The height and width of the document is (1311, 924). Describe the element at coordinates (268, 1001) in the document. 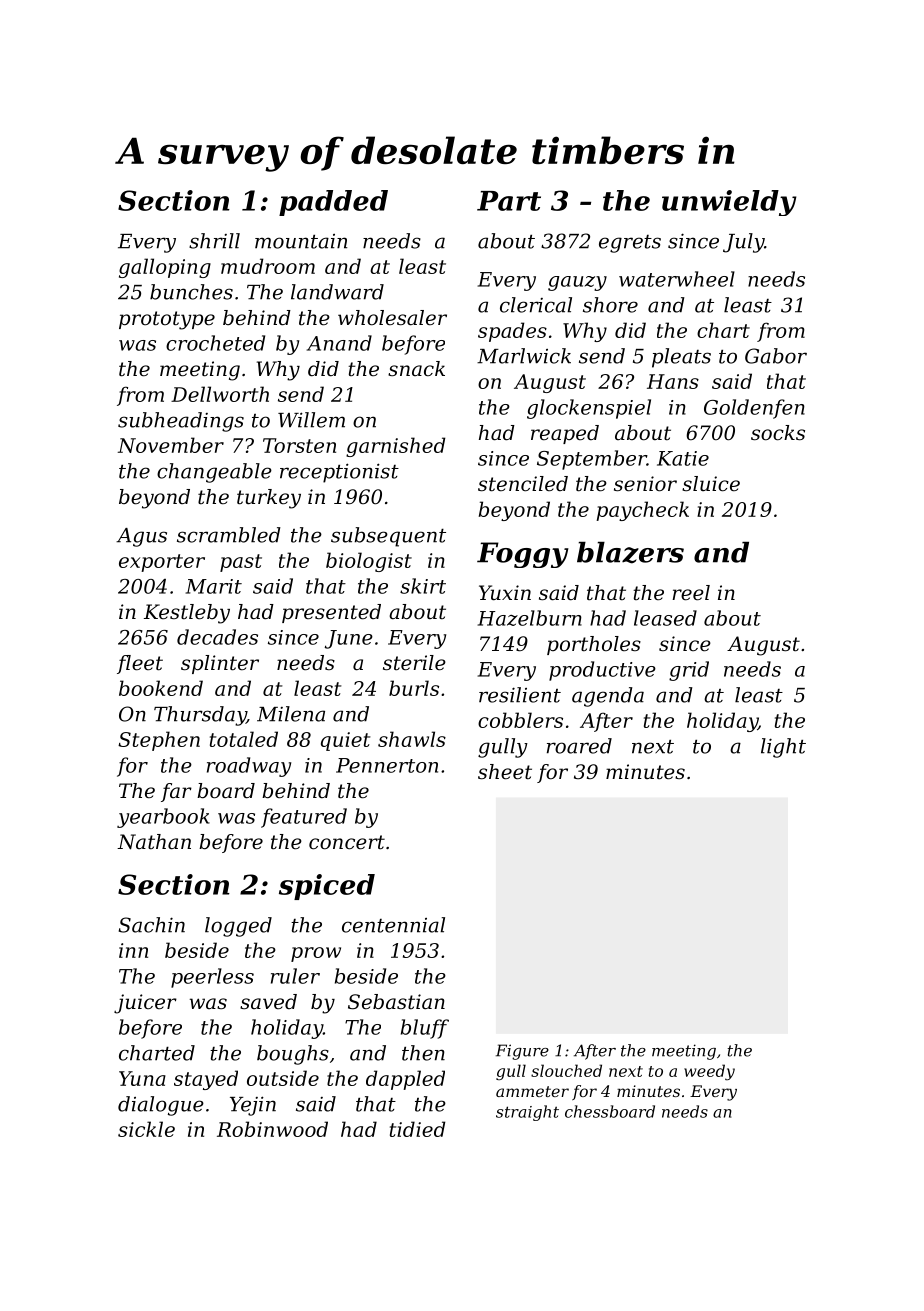

I see `saved` at that location.
